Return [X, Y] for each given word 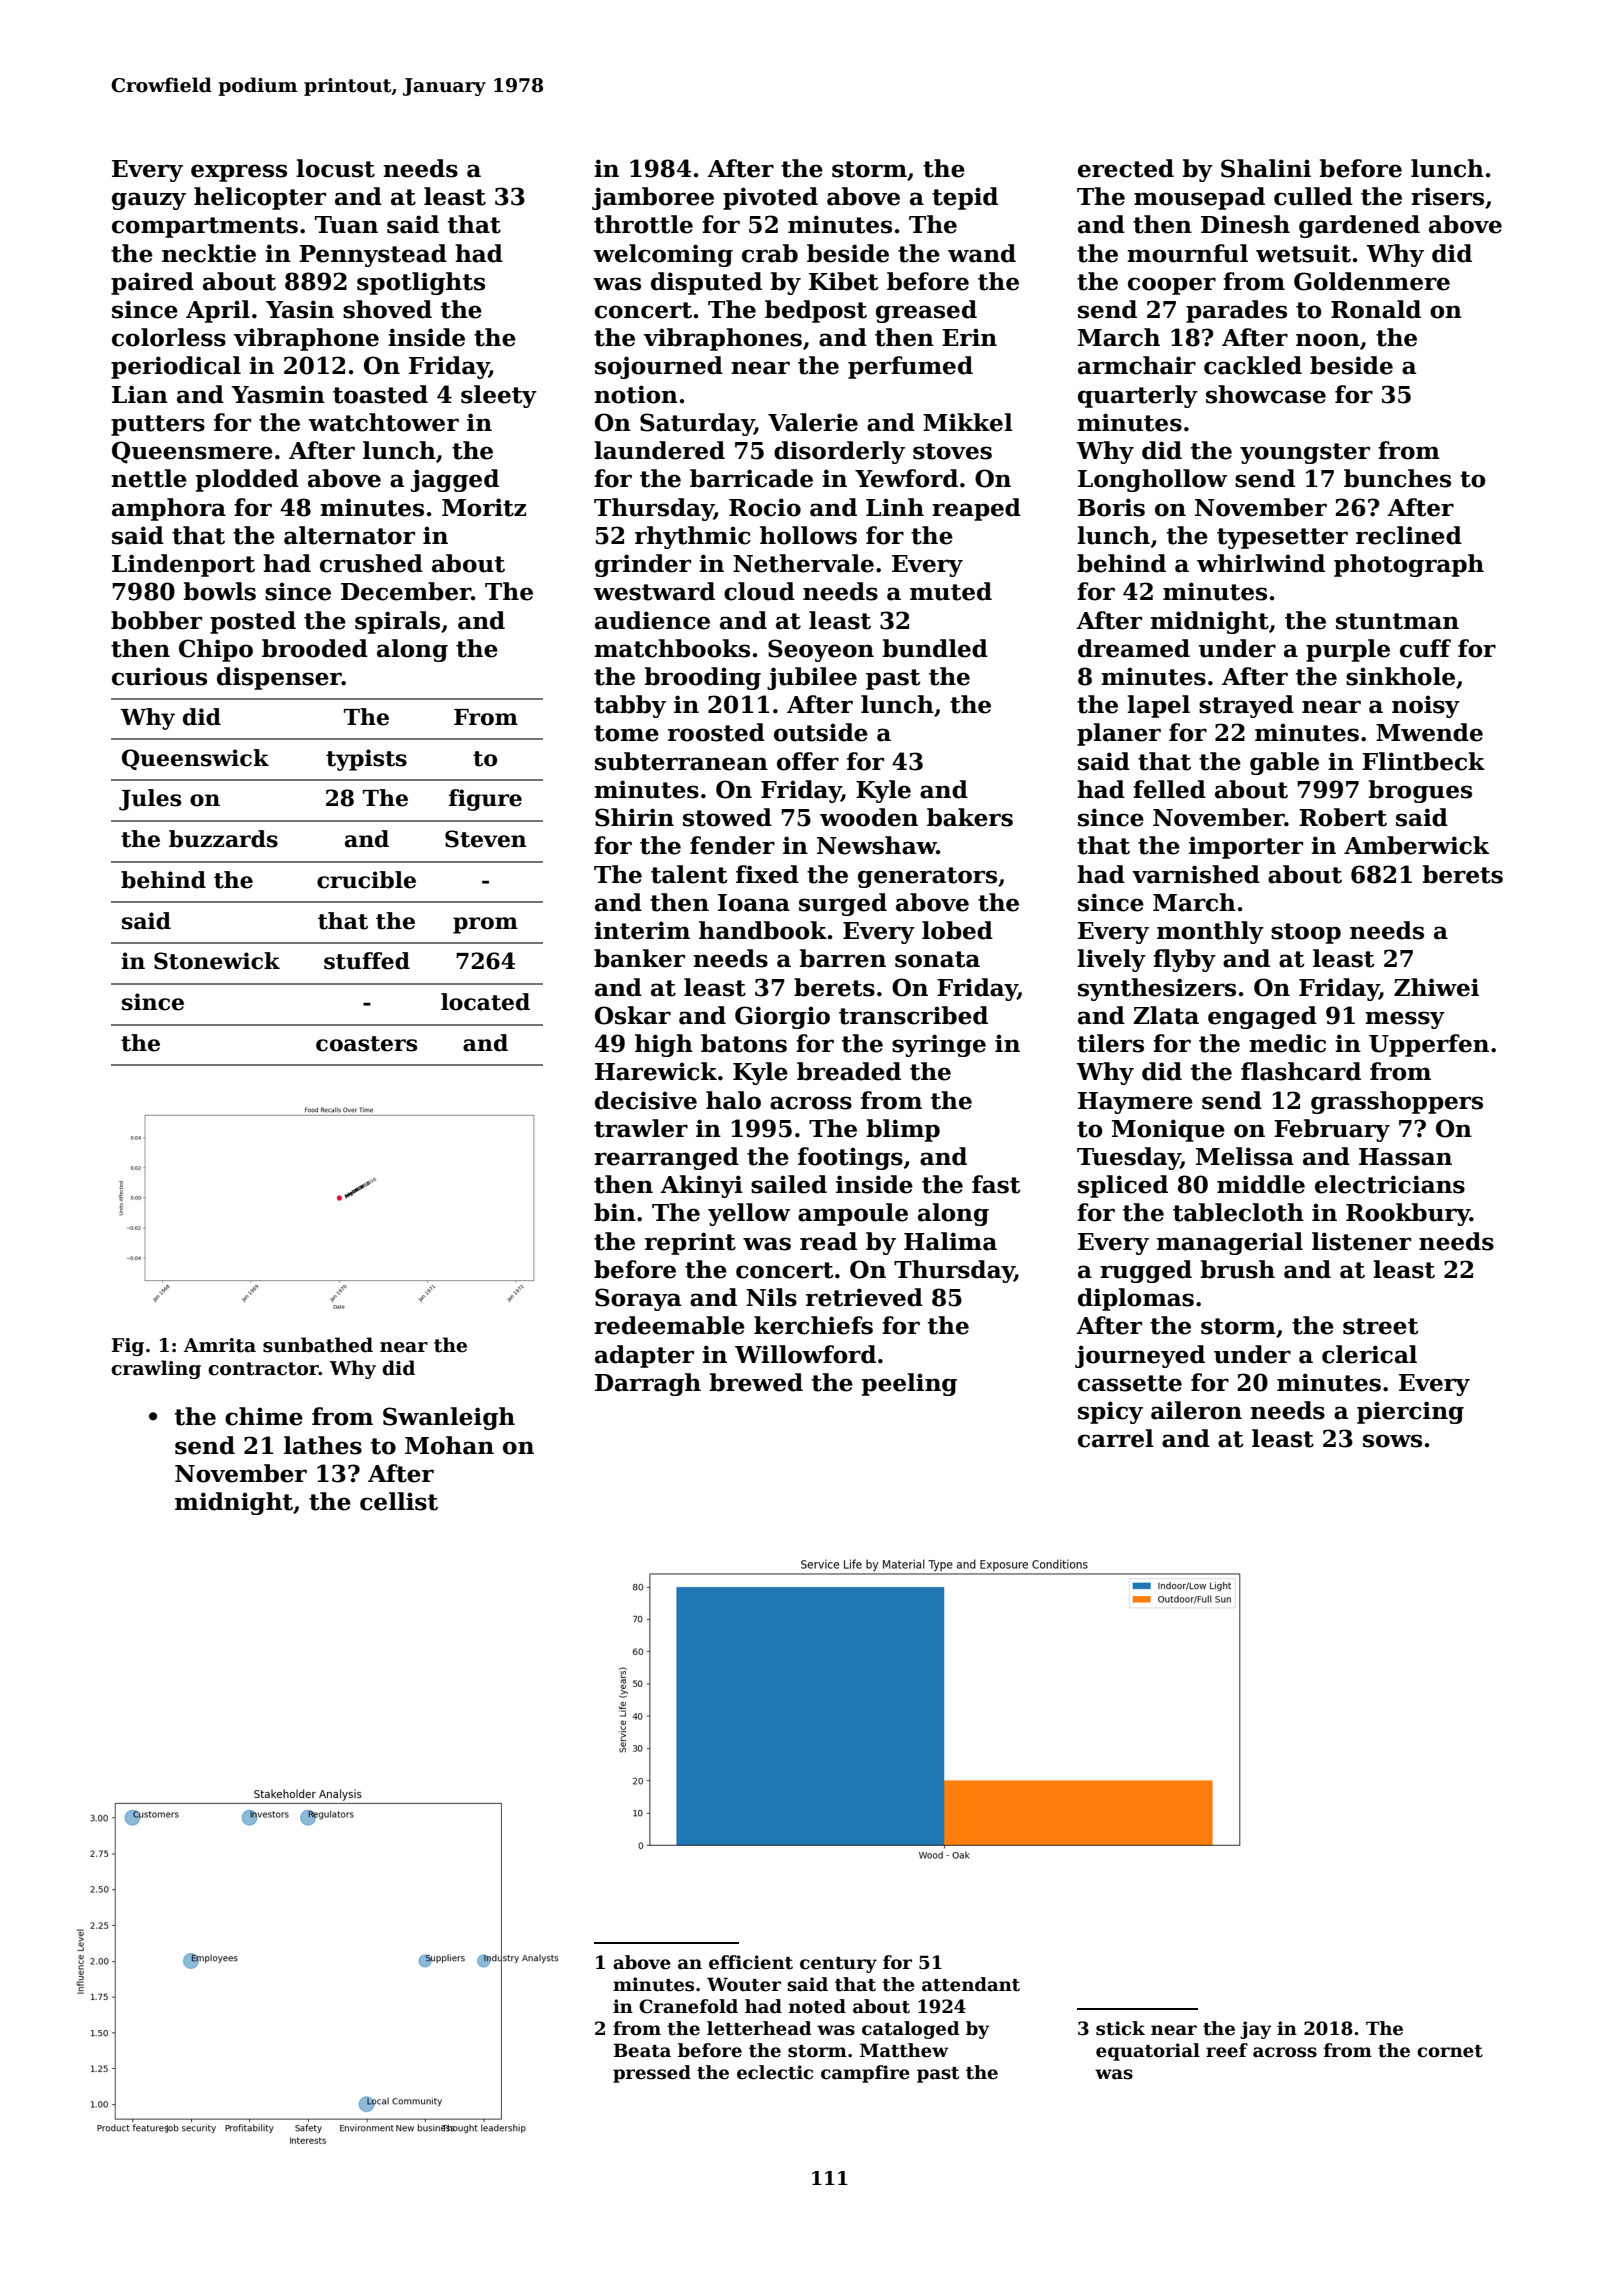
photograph [1409, 565]
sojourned [659, 367]
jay [1256, 2030]
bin [615, 1212]
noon [1328, 340]
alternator [349, 535]
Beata [642, 2050]
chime [264, 1416]
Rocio [765, 507]
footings [850, 1158]
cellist [399, 1501]
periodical [176, 367]
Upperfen [1429, 1045]
